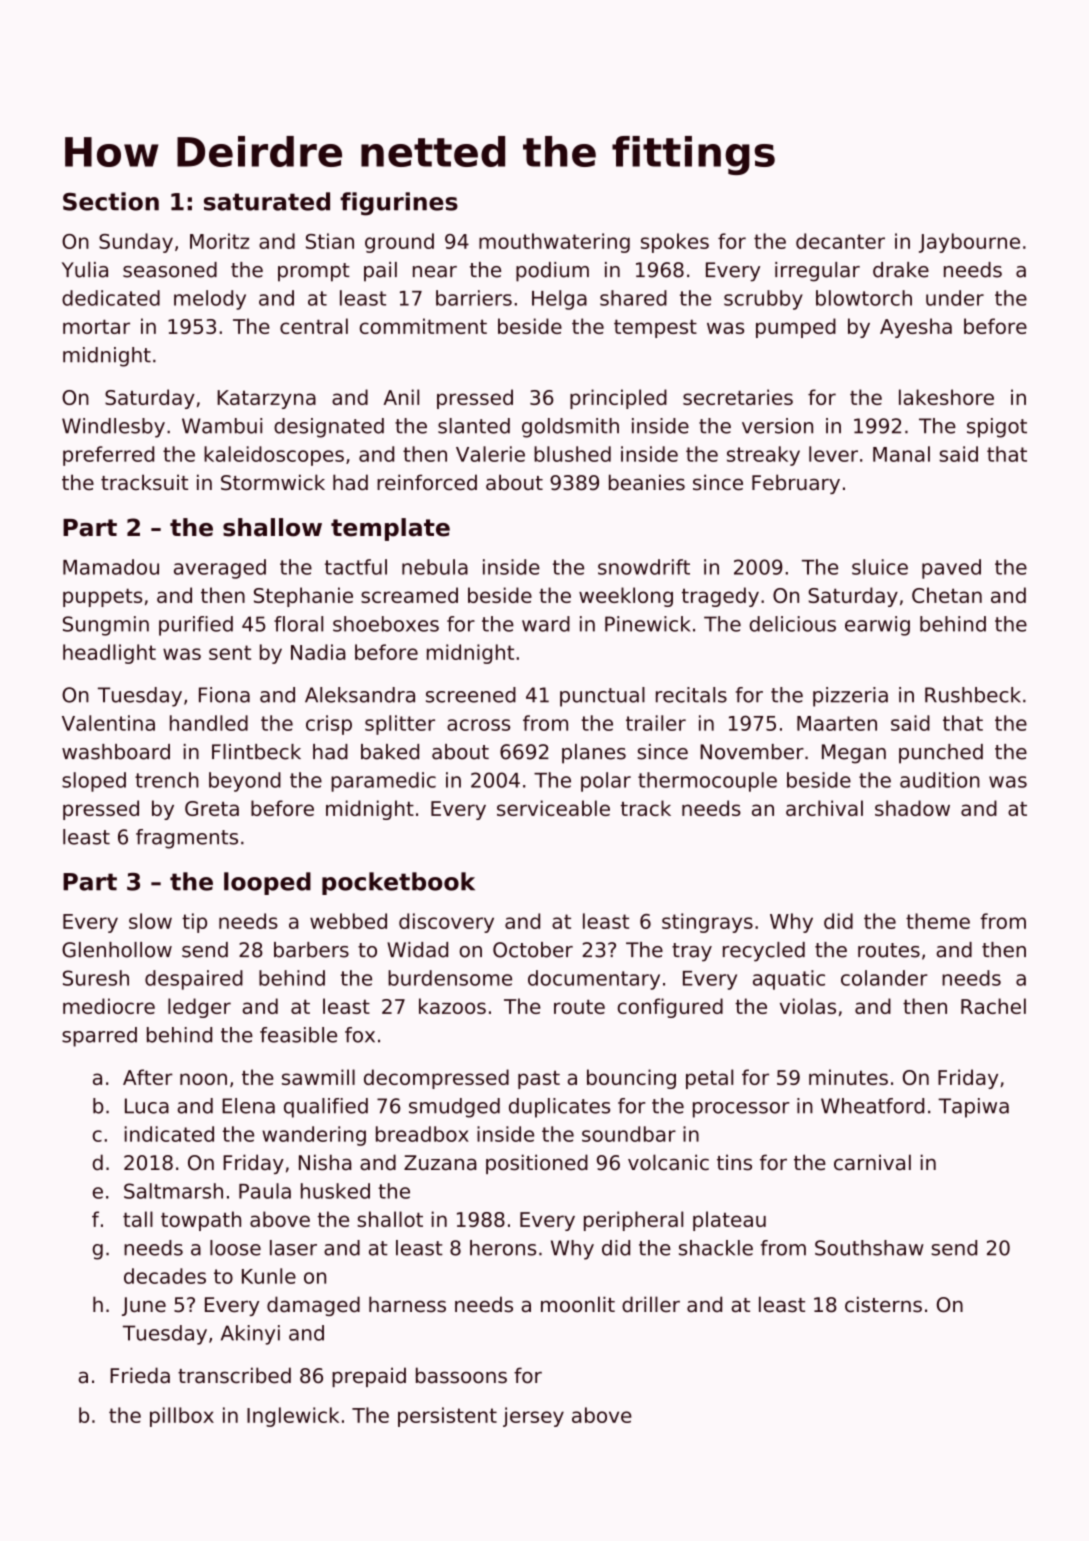 Image resolution: width=1089 pixels, height=1541 pixels. I want to click on Kunle, so click(269, 1276).
